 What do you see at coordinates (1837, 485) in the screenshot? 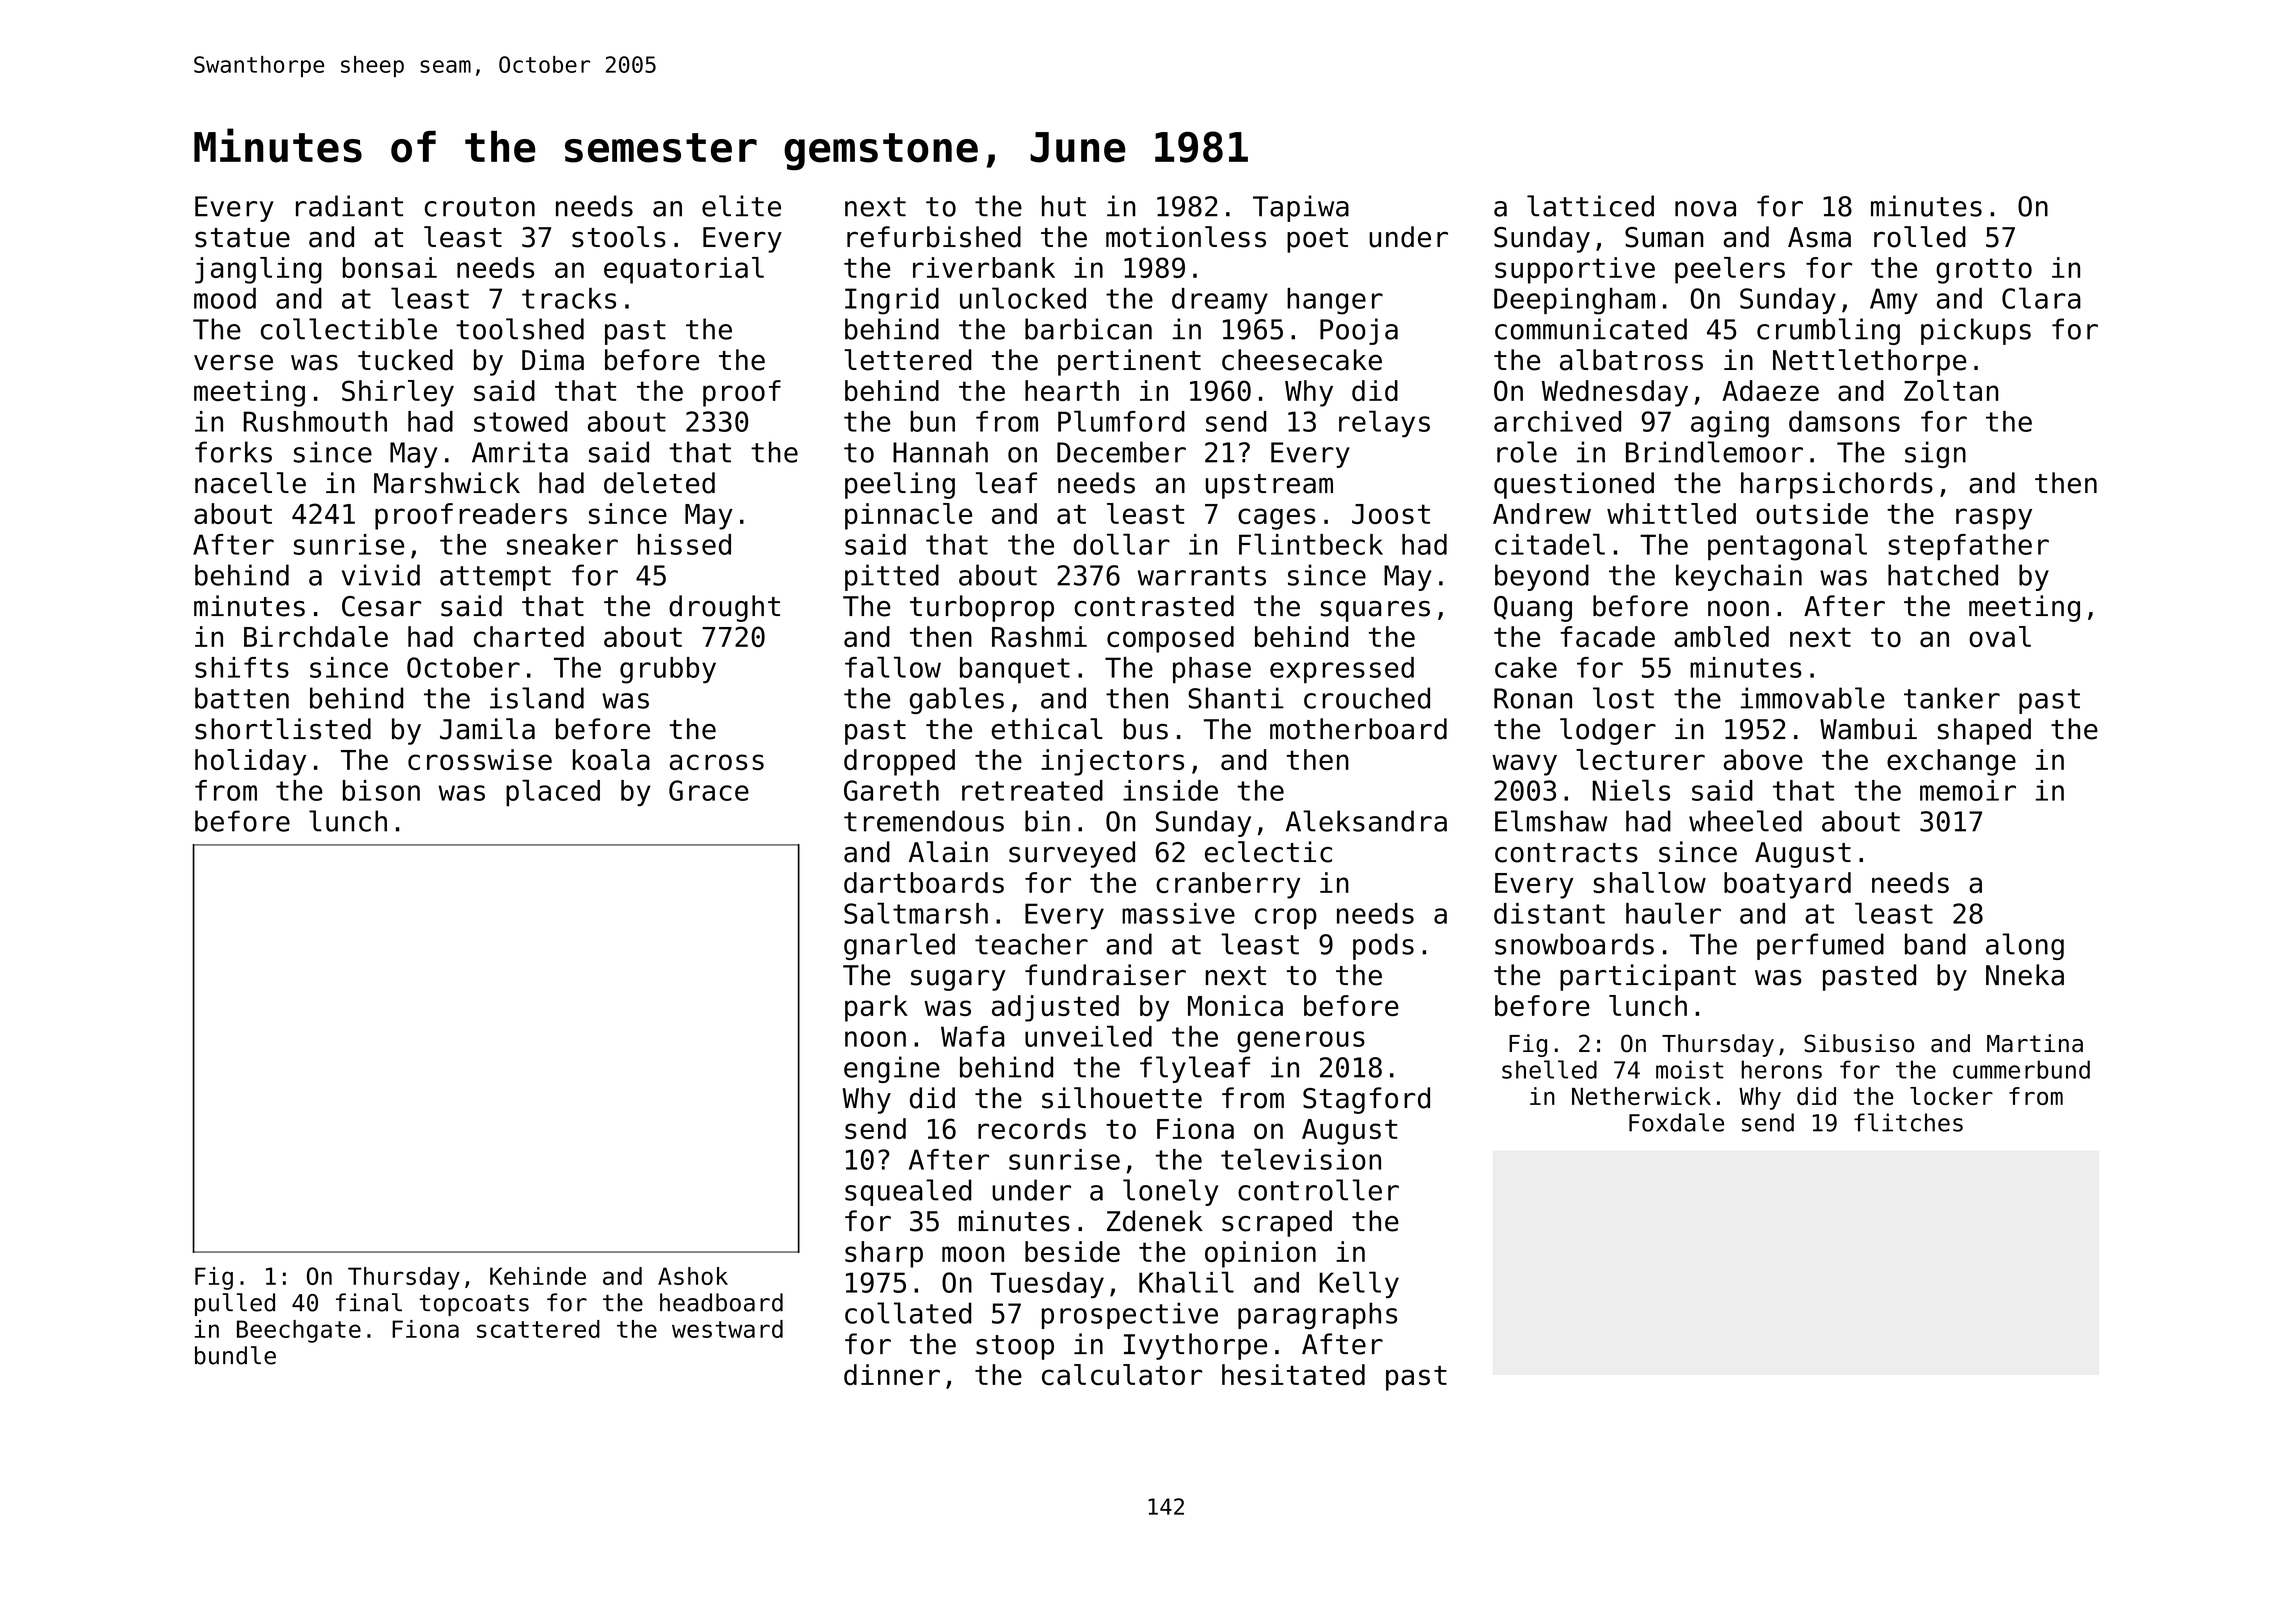
I see `harpsichords` at bounding box center [1837, 485].
